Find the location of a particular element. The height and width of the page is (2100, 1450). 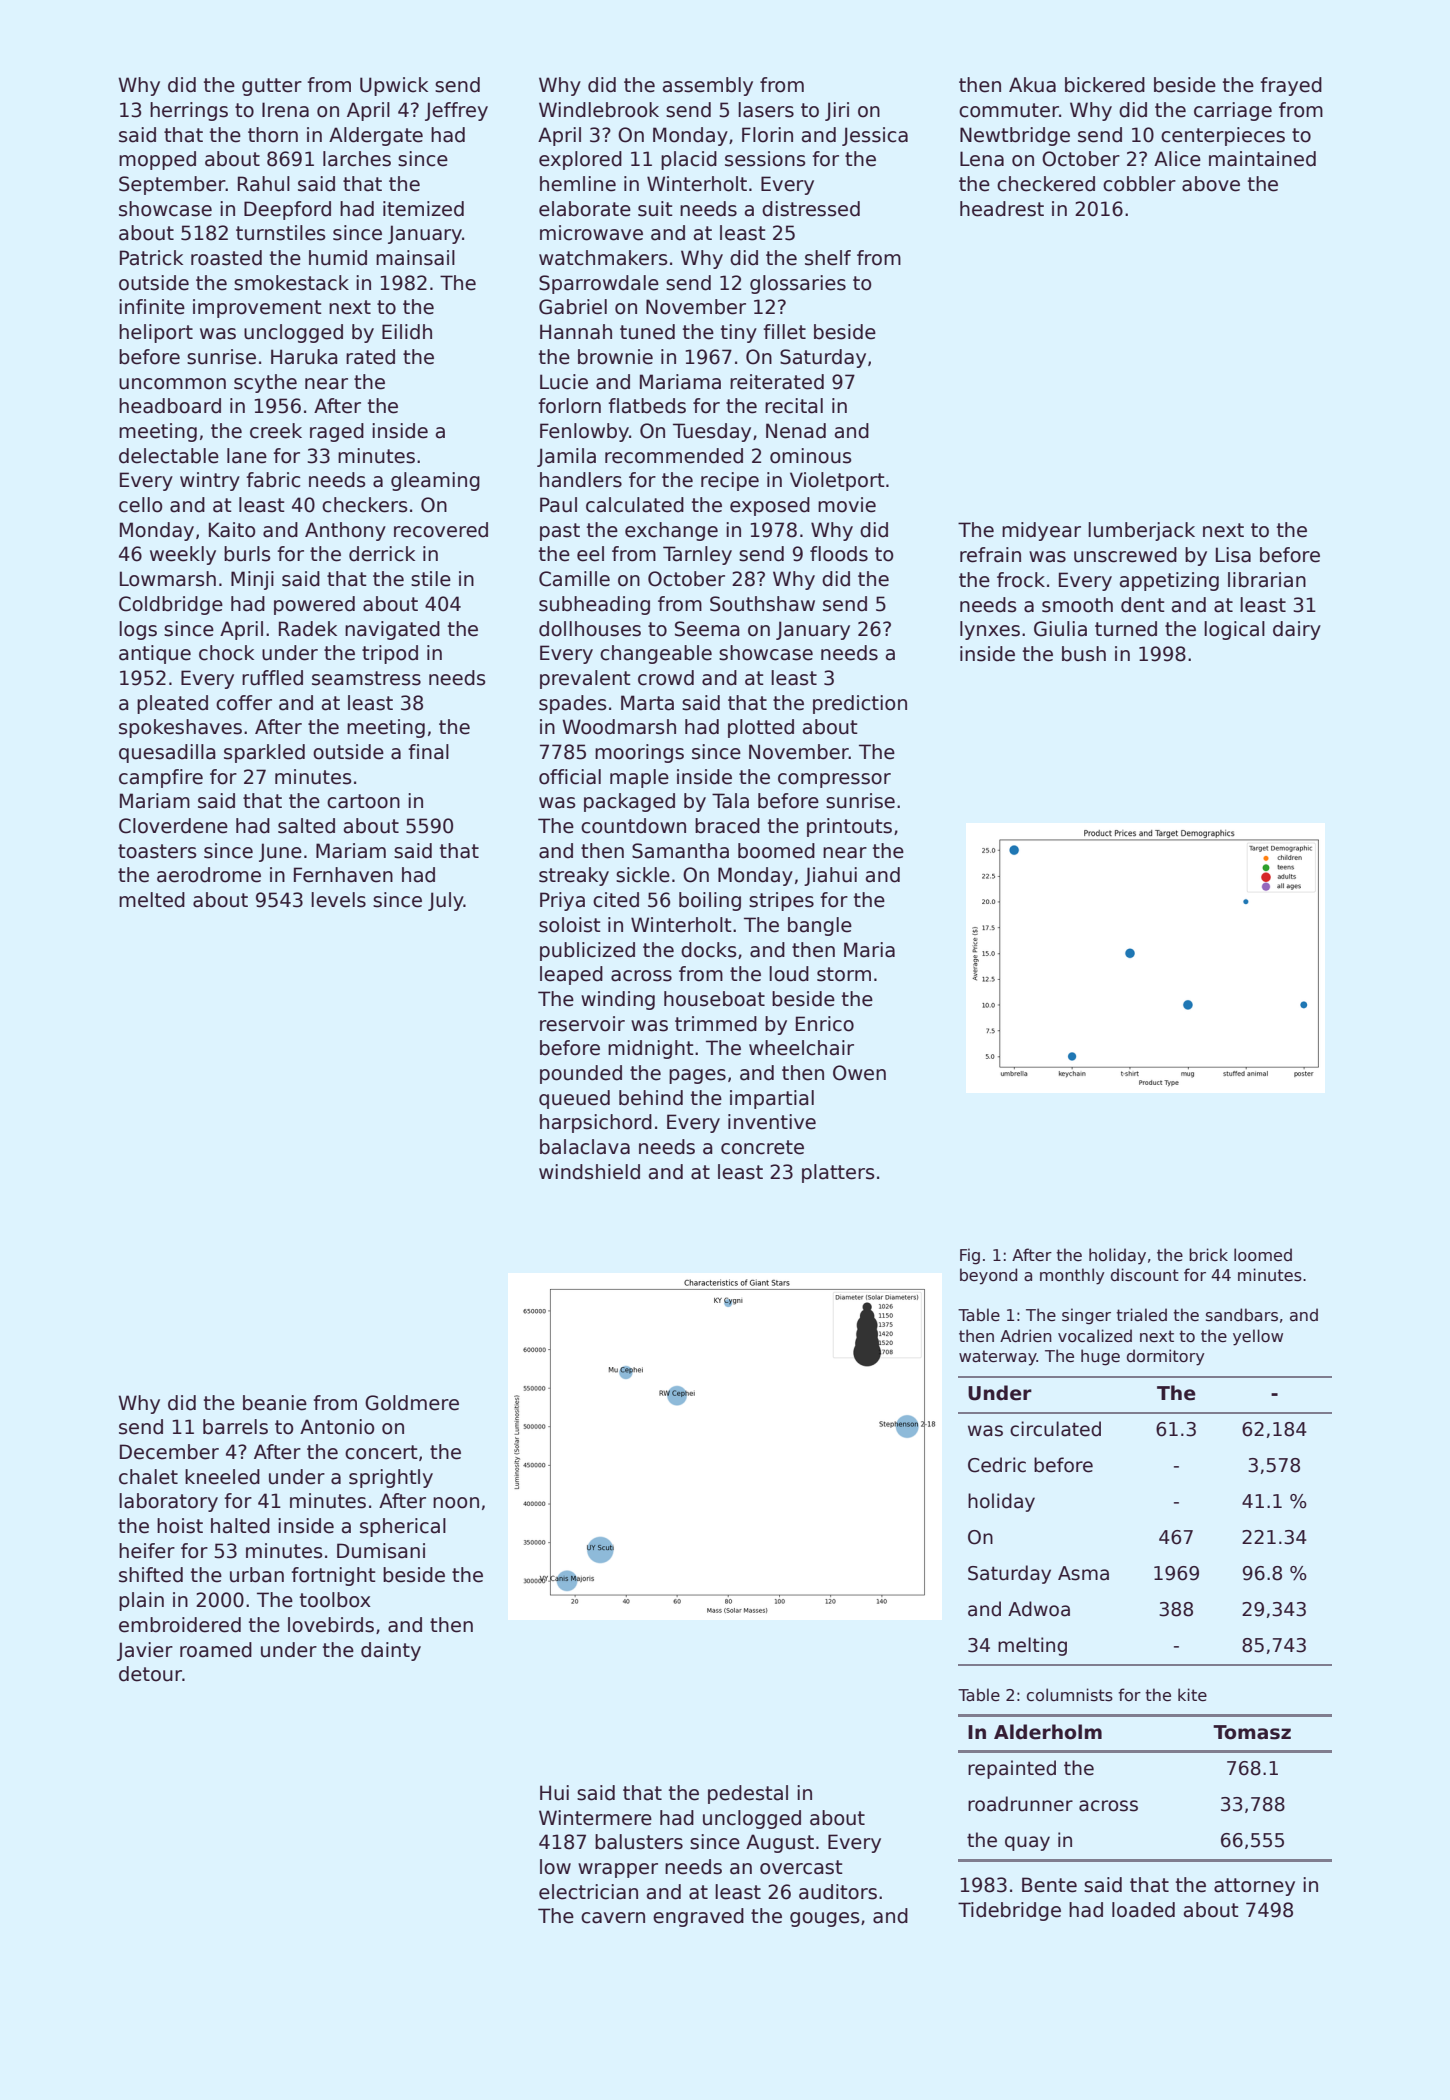

hemline is located at coordinates (578, 184).
